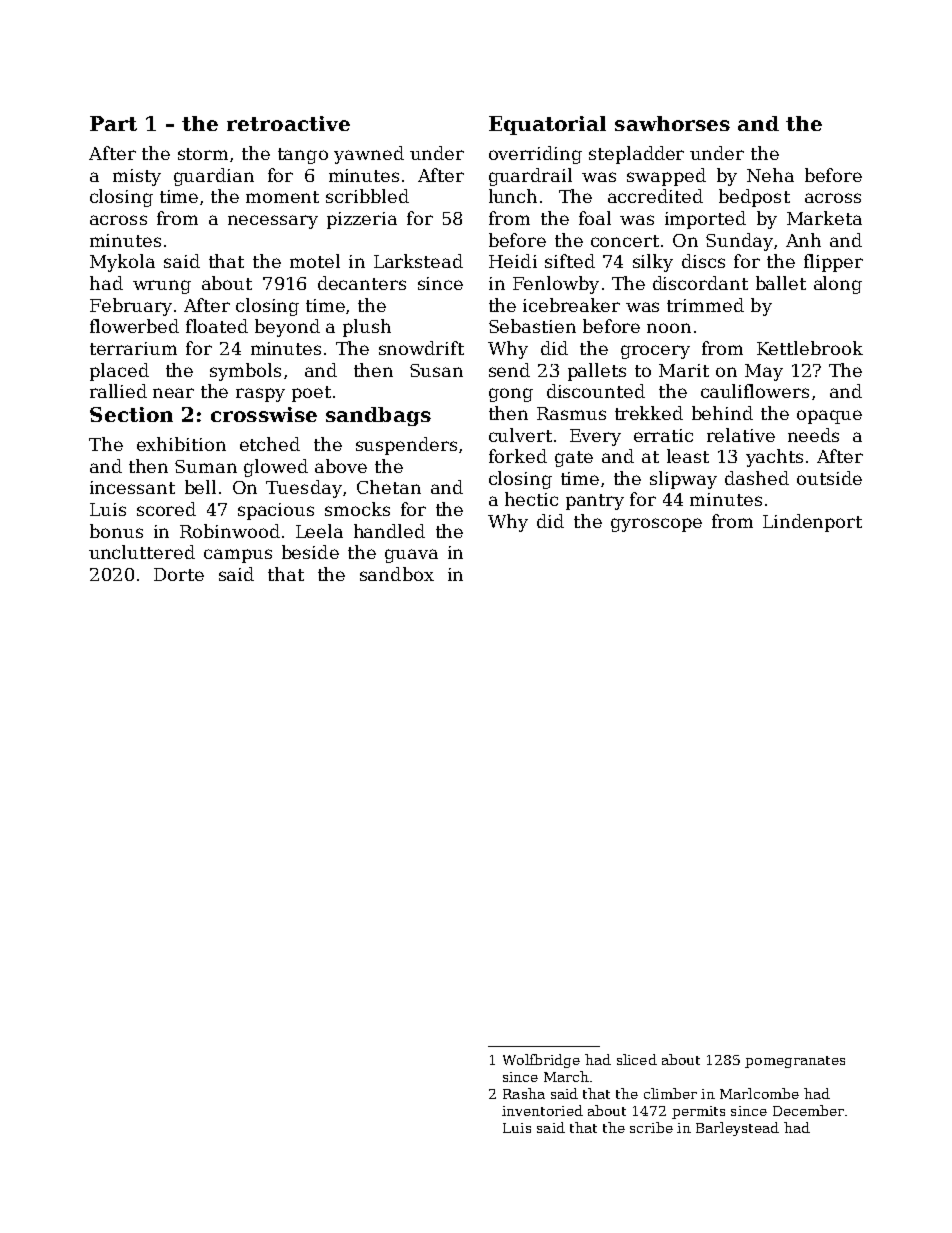 This screenshot has width=952, height=1233. What do you see at coordinates (698, 1112) in the screenshot?
I see `permits` at bounding box center [698, 1112].
